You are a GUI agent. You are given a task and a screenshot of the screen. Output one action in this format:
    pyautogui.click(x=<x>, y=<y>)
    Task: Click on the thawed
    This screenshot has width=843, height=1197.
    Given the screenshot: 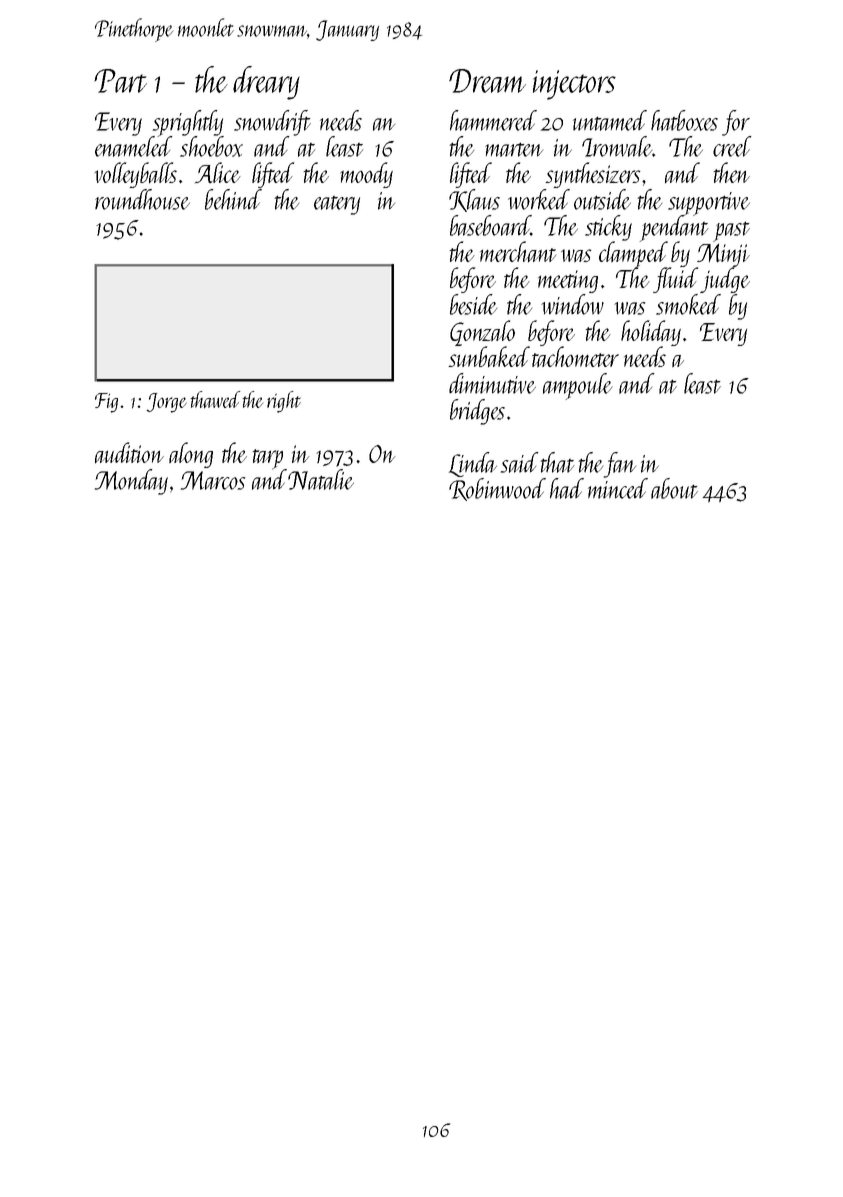 What is the action you would take?
    pyautogui.click(x=215, y=399)
